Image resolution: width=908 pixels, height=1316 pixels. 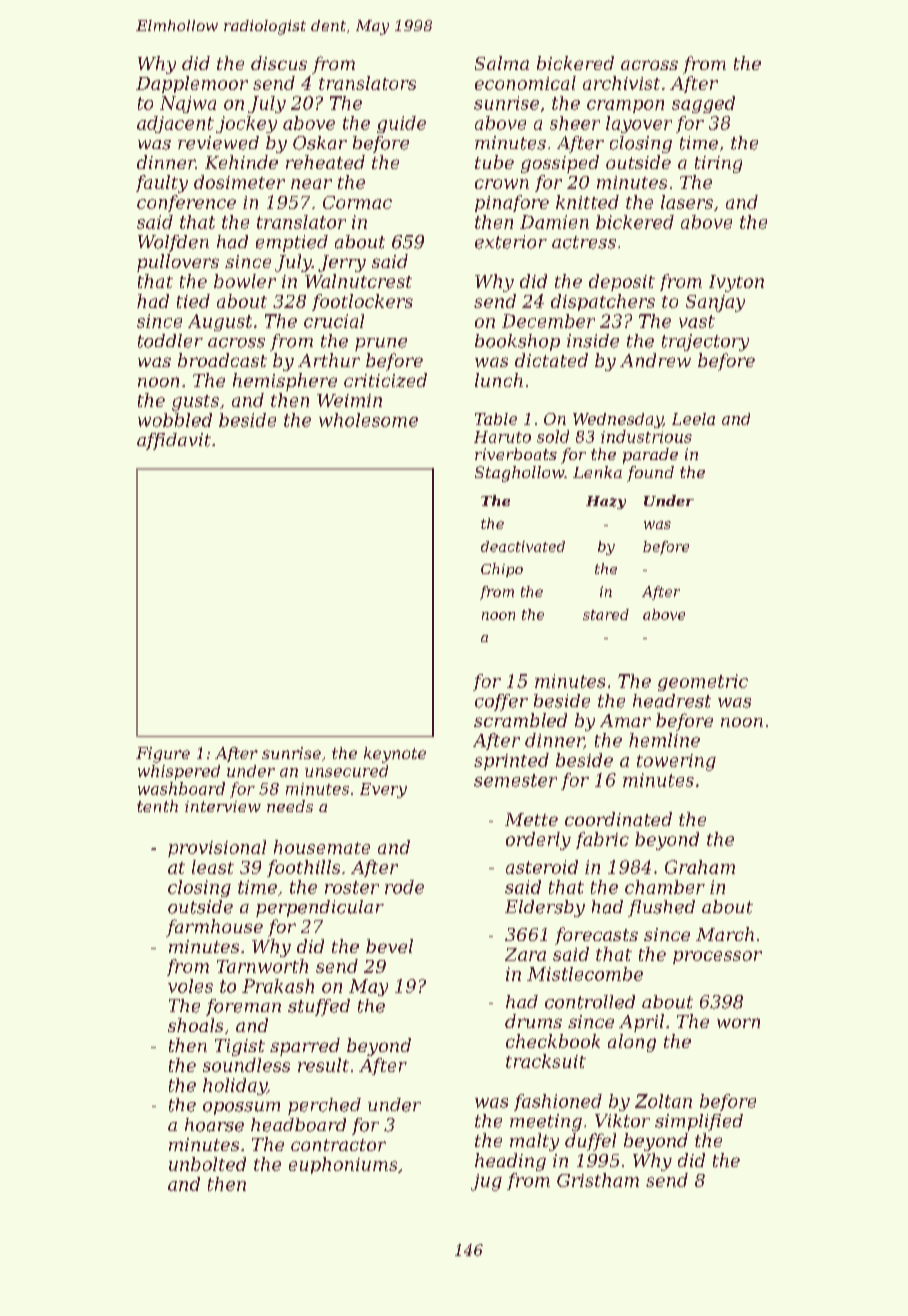 What do you see at coordinates (245, 281) in the screenshot?
I see `bowler` at bounding box center [245, 281].
